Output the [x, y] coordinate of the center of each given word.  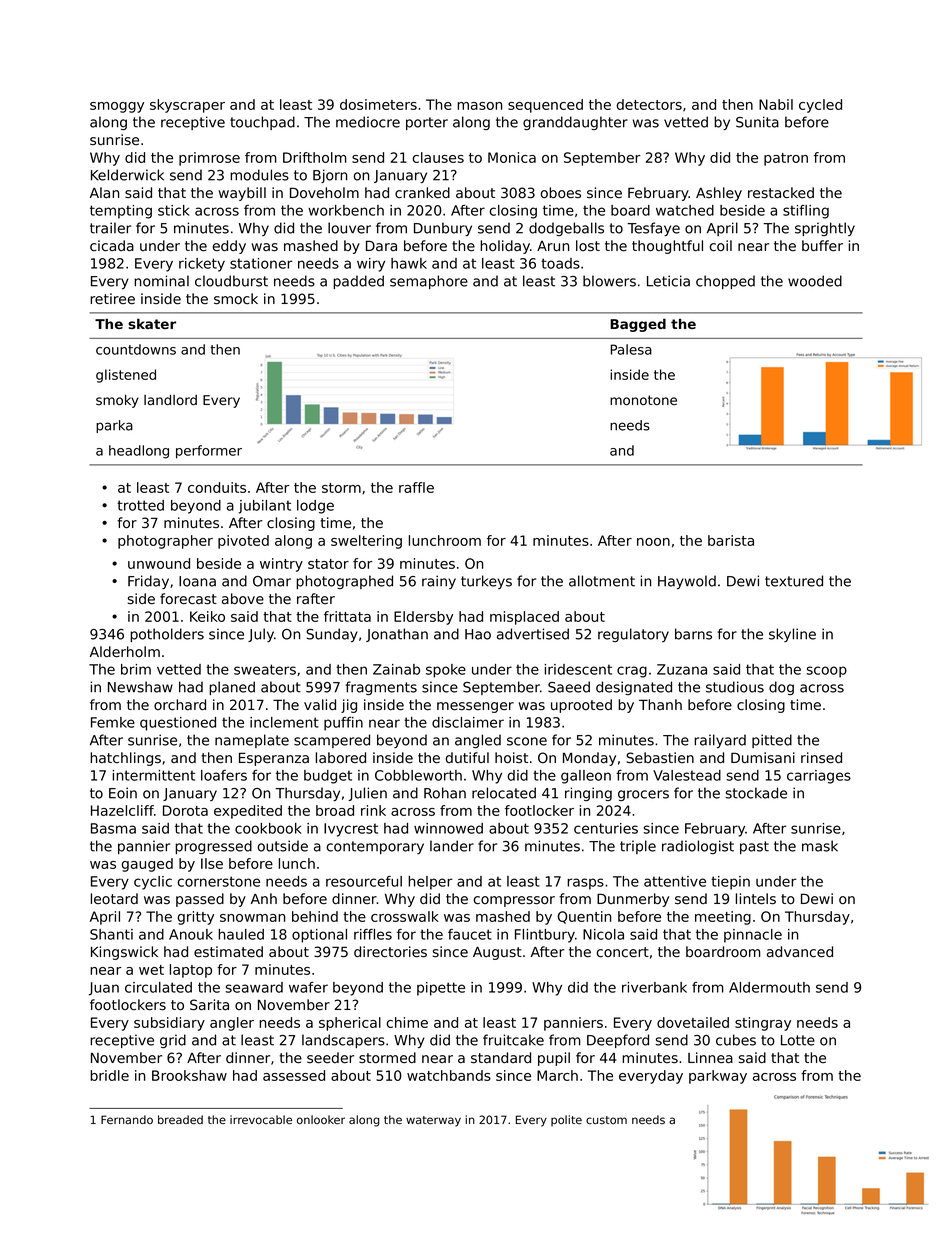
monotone [643, 400]
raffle [416, 487]
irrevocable [261, 1119]
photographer [165, 542]
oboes [561, 192]
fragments [381, 688]
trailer [110, 228]
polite [566, 1120]
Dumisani [763, 758]
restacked [781, 193]
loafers [224, 775]
